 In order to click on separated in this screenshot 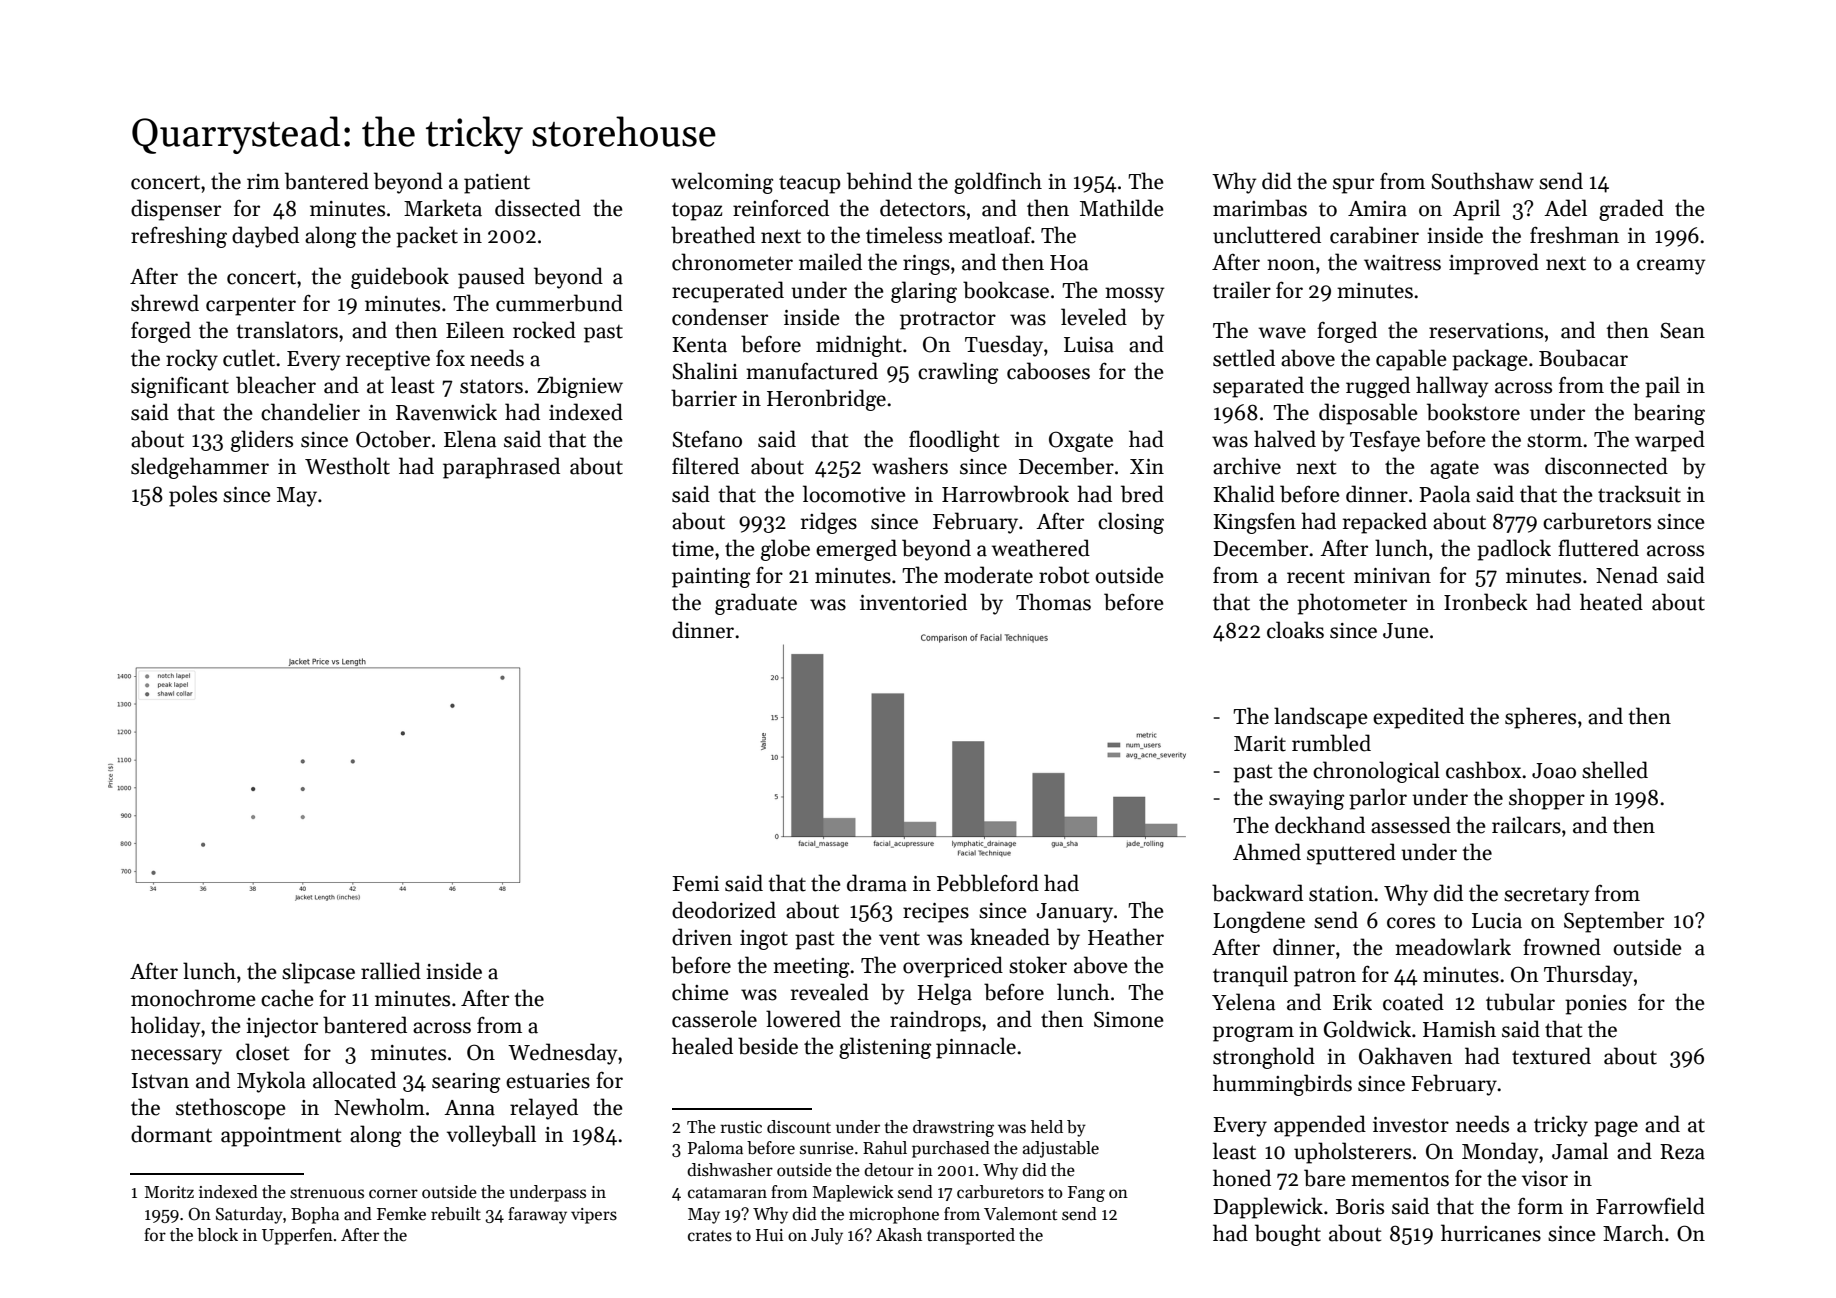, I will do `click(1258, 387)`.
